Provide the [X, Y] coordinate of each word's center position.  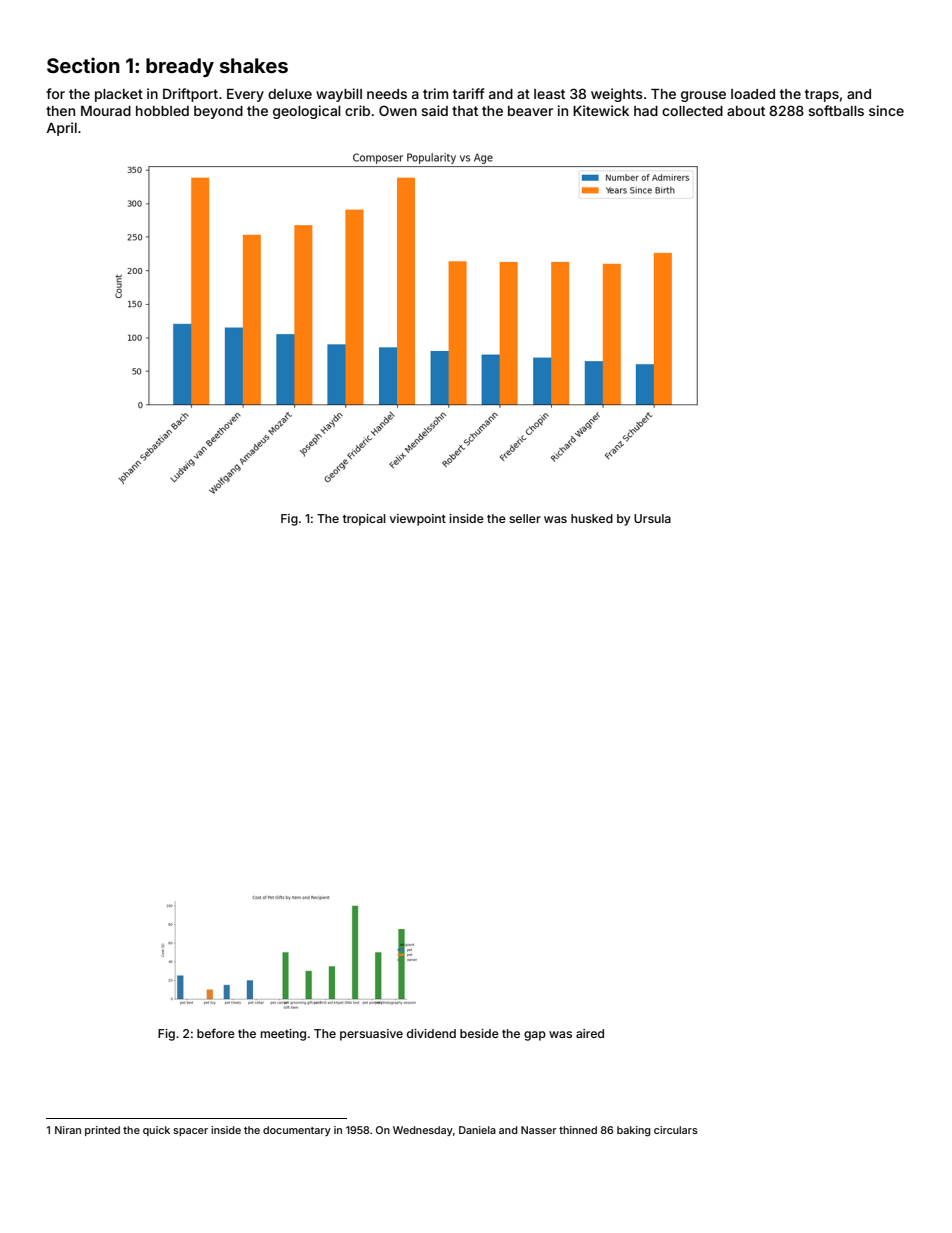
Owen [398, 110]
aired [590, 1033]
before [216, 1033]
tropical [364, 520]
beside [479, 1033]
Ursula [652, 518]
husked [592, 518]
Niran [68, 1130]
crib [357, 110]
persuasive [371, 1035]
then [60, 111]
